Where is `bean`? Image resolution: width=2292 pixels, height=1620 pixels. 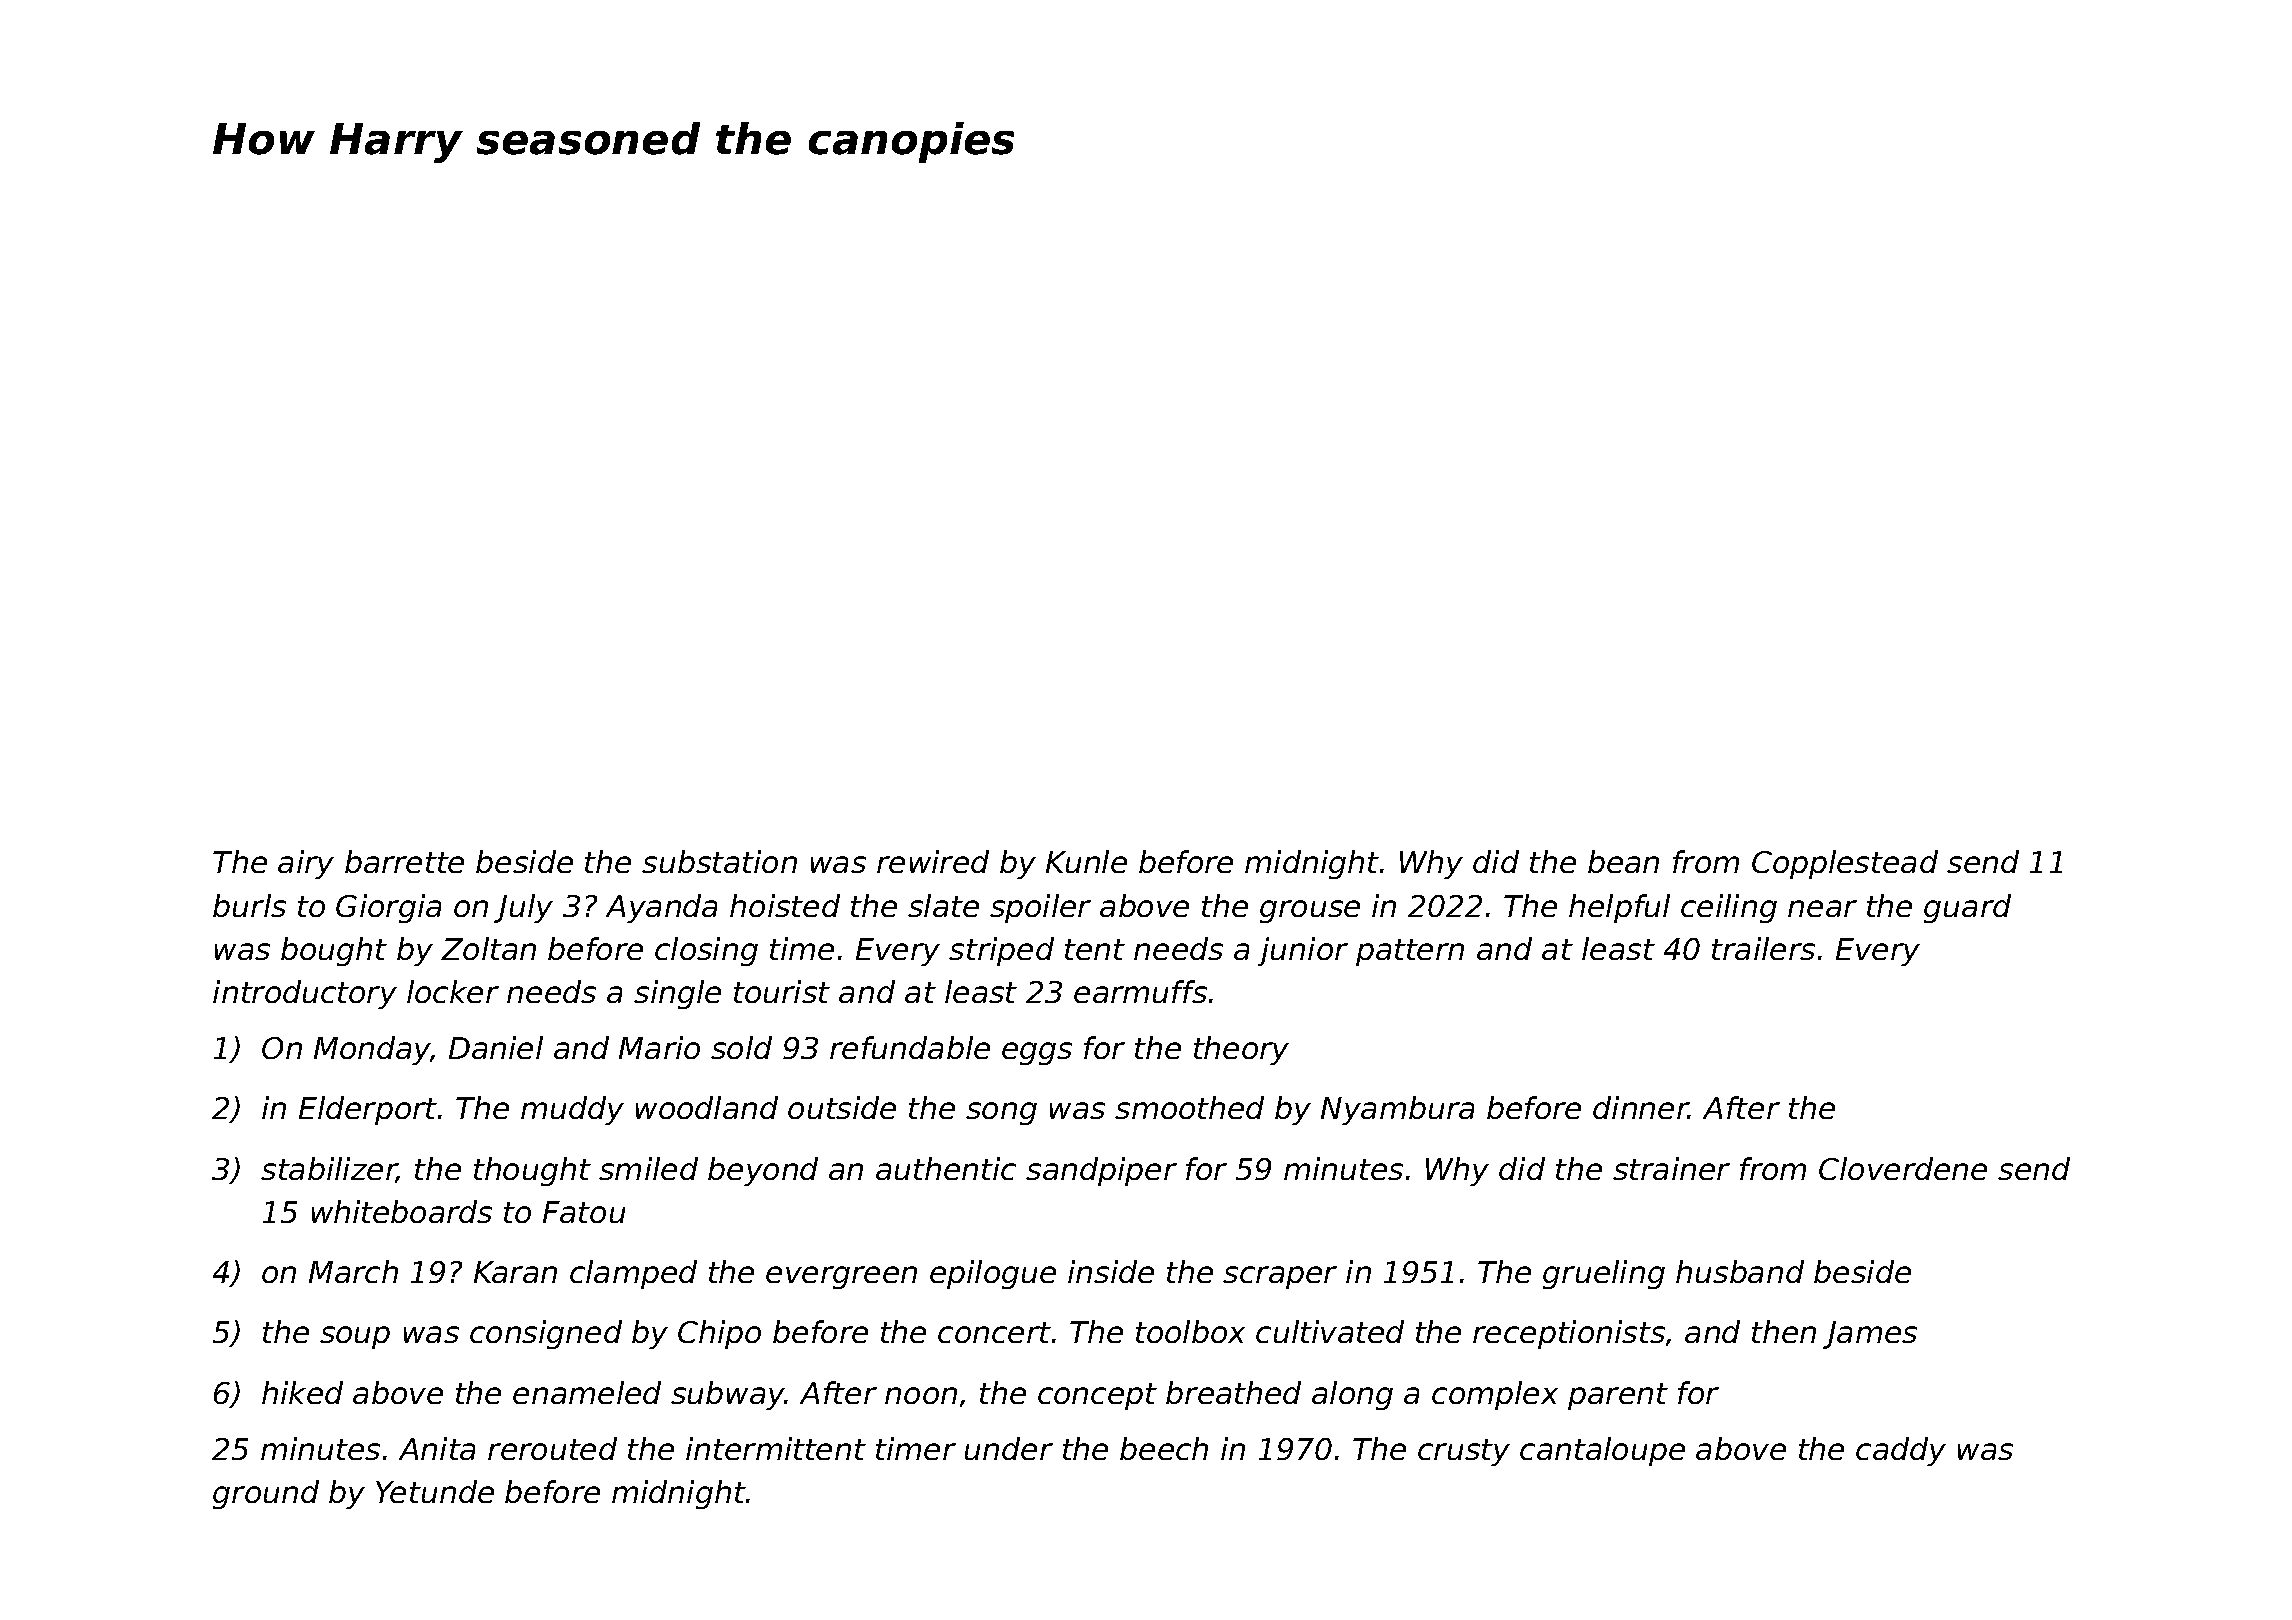
bean is located at coordinates (1623, 861).
